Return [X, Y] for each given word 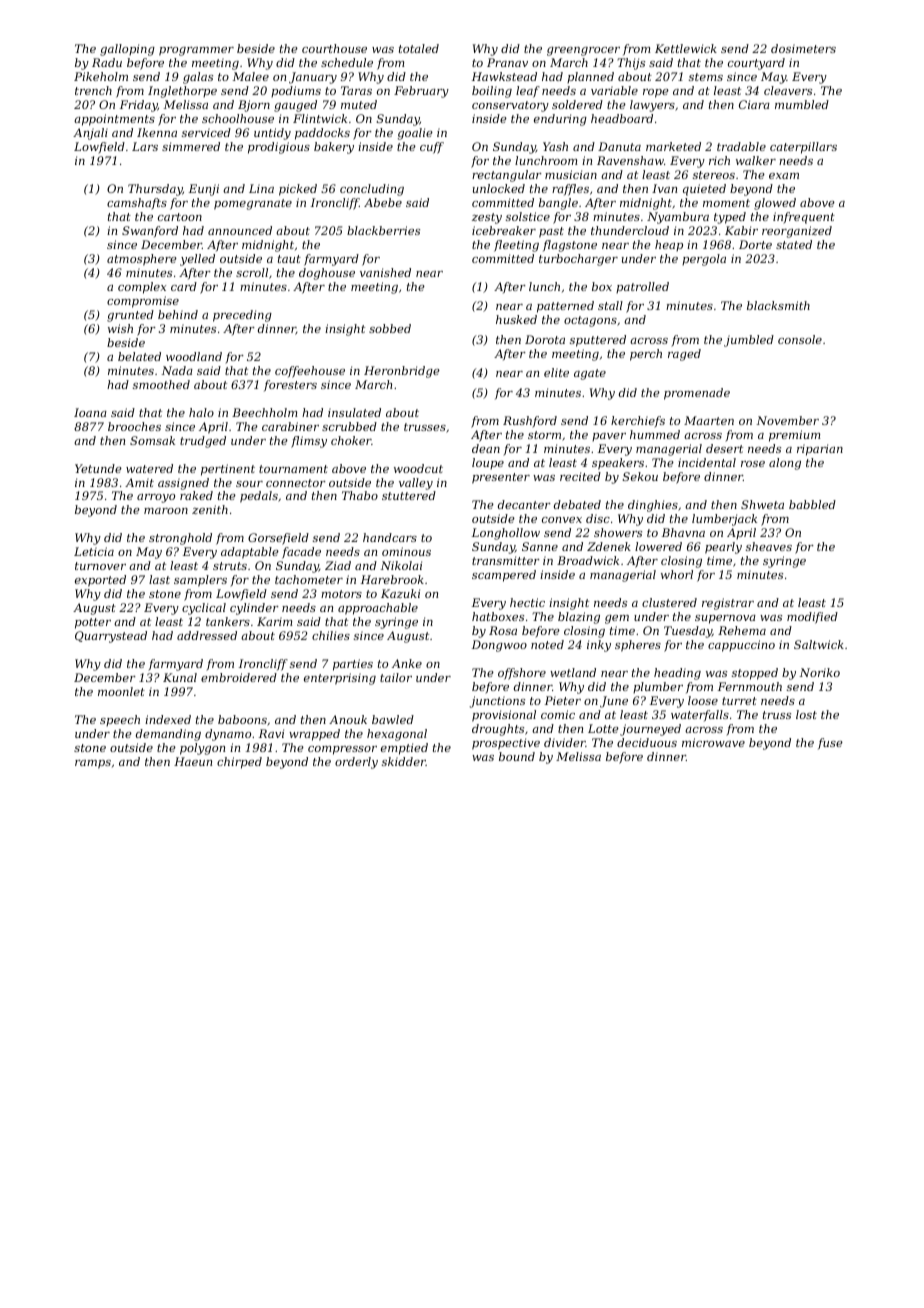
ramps [93, 764]
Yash [555, 146]
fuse [830, 743]
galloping [127, 50]
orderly [356, 763]
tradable [741, 146]
